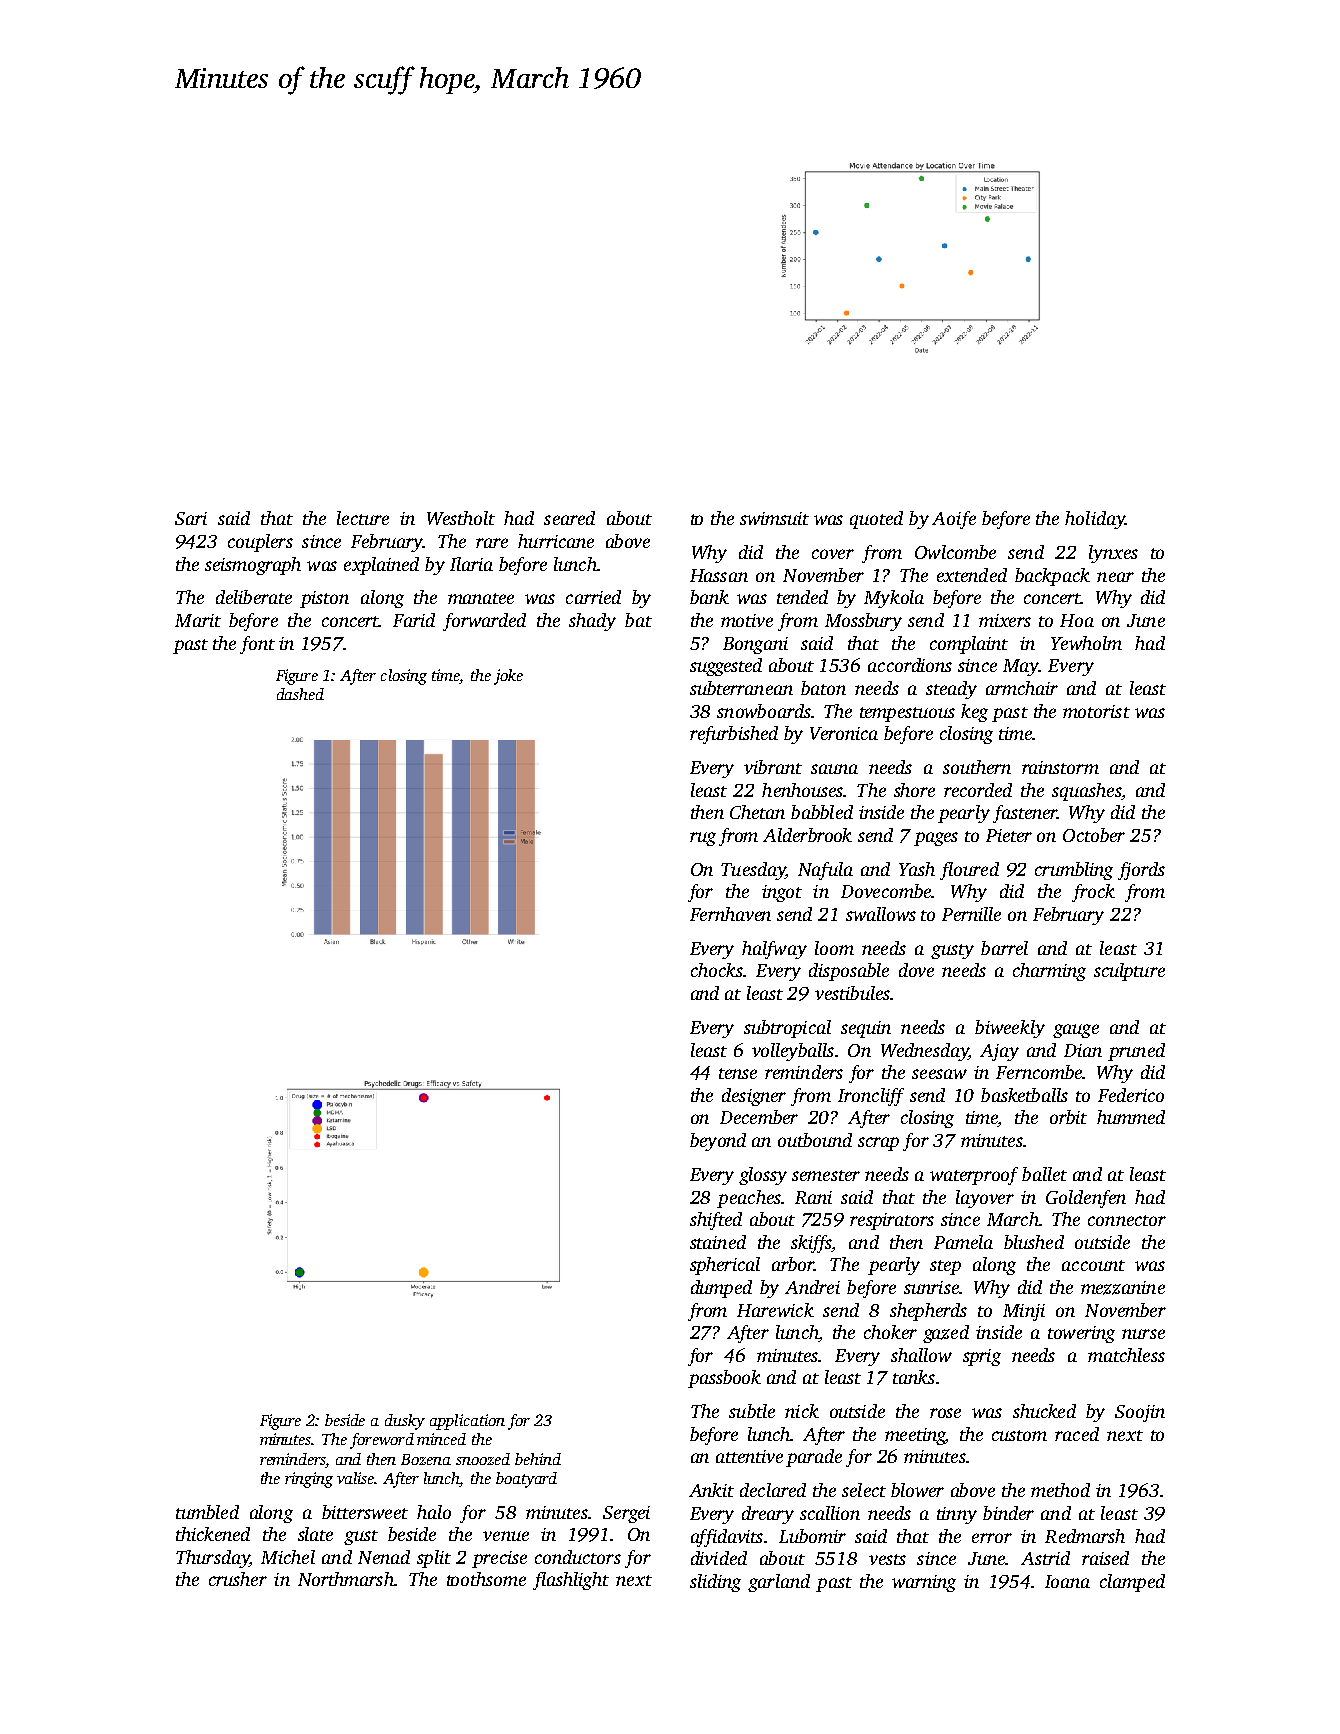 The image size is (1340, 1734). Describe the element at coordinates (738, 1073) in the screenshot. I see `tense` at that location.
